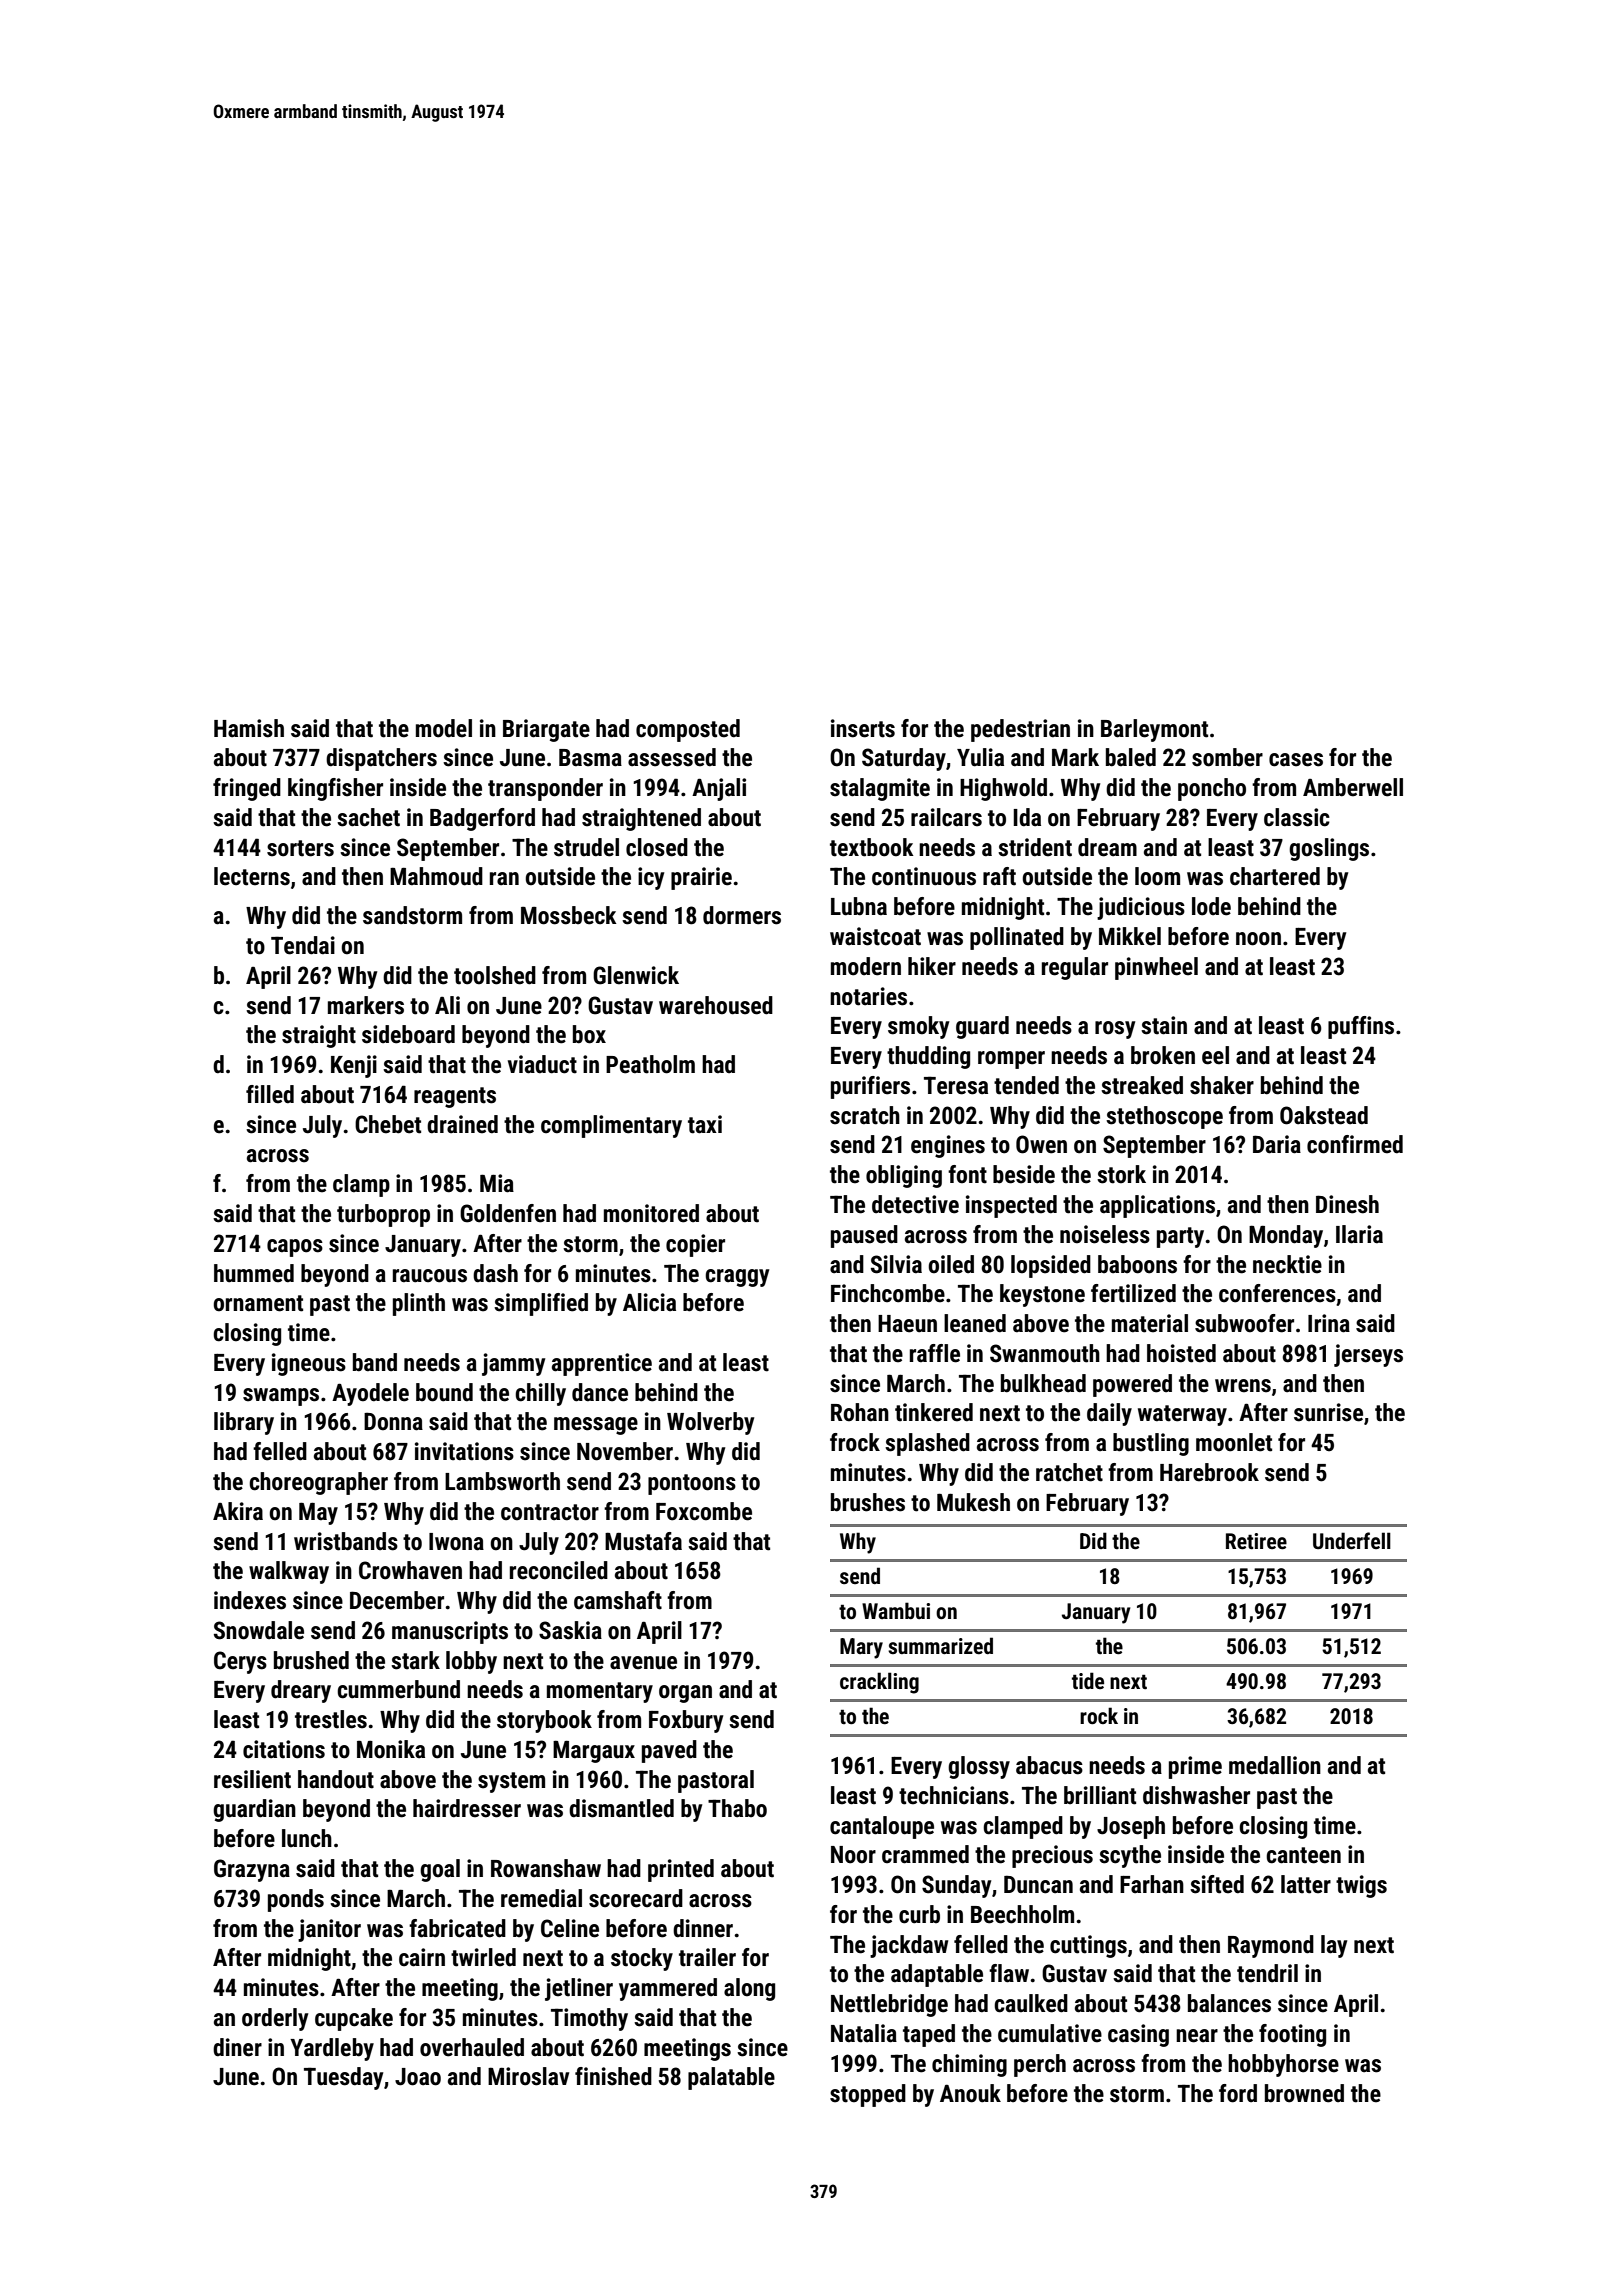 The image size is (1620, 2292). What do you see at coordinates (368, 817) in the screenshot?
I see `sachet` at bounding box center [368, 817].
